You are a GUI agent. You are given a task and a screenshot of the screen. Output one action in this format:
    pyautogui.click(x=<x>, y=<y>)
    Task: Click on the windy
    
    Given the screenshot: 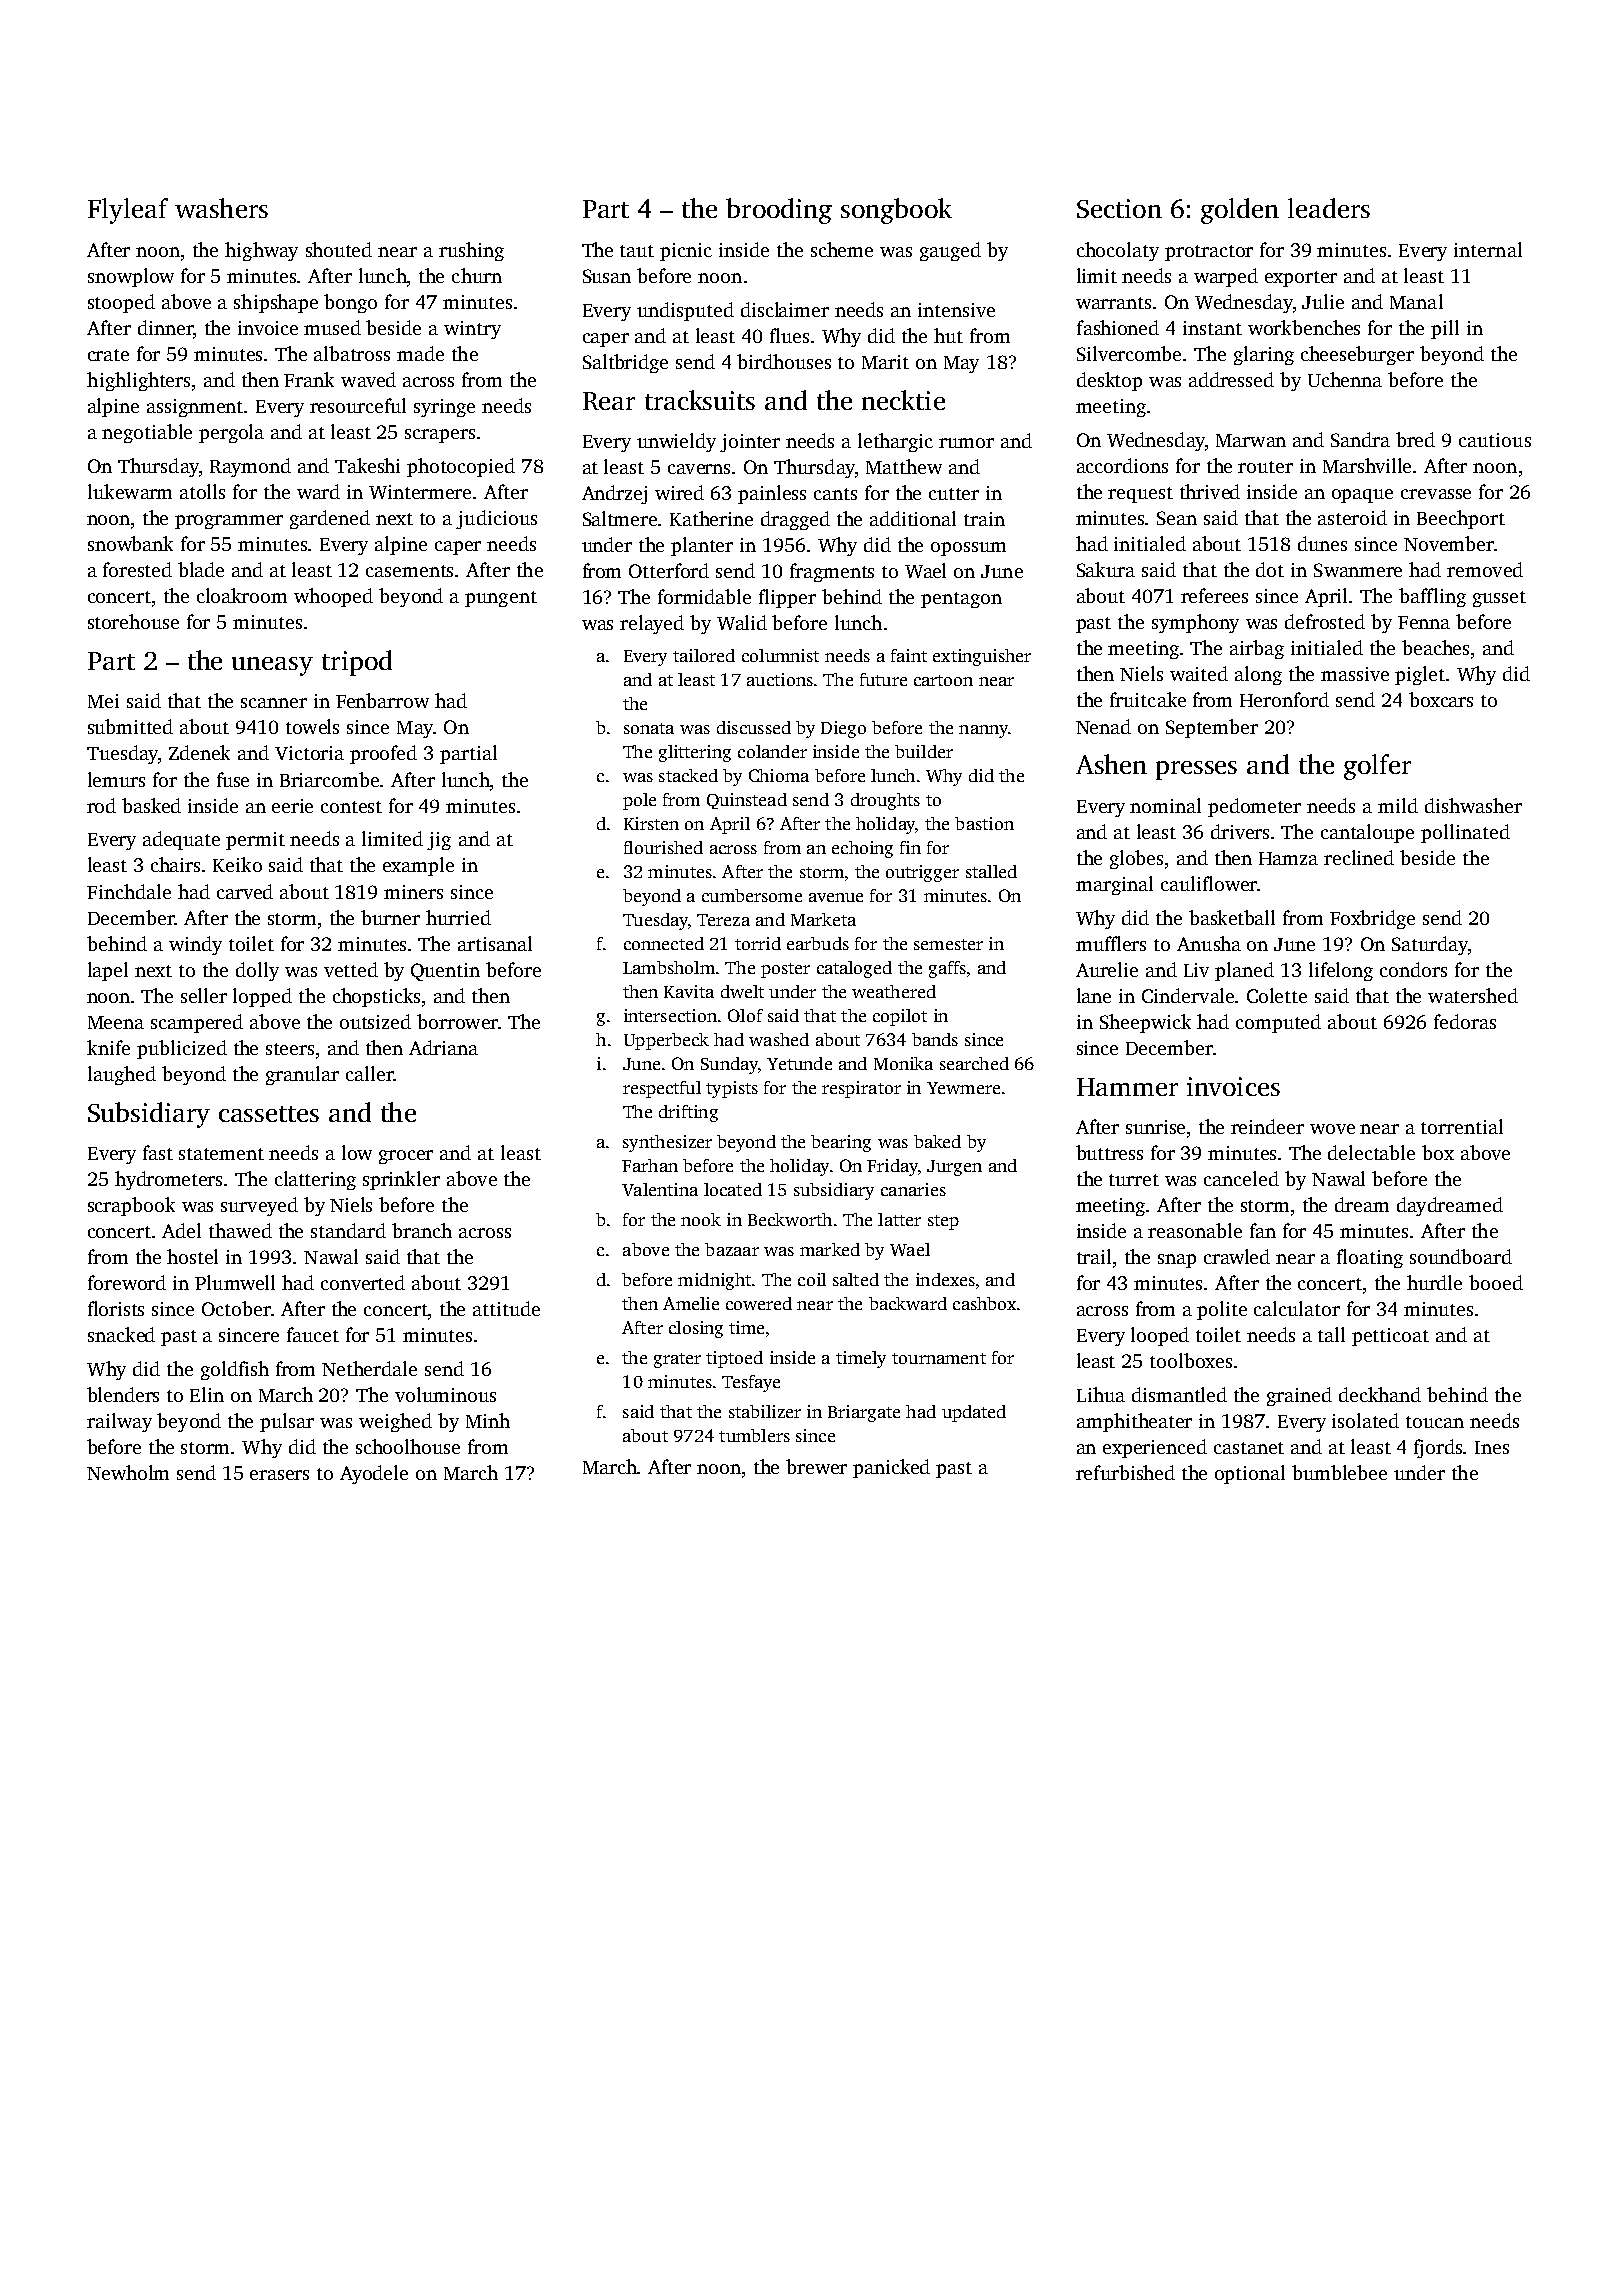 What is the action you would take?
    pyautogui.click(x=195, y=945)
